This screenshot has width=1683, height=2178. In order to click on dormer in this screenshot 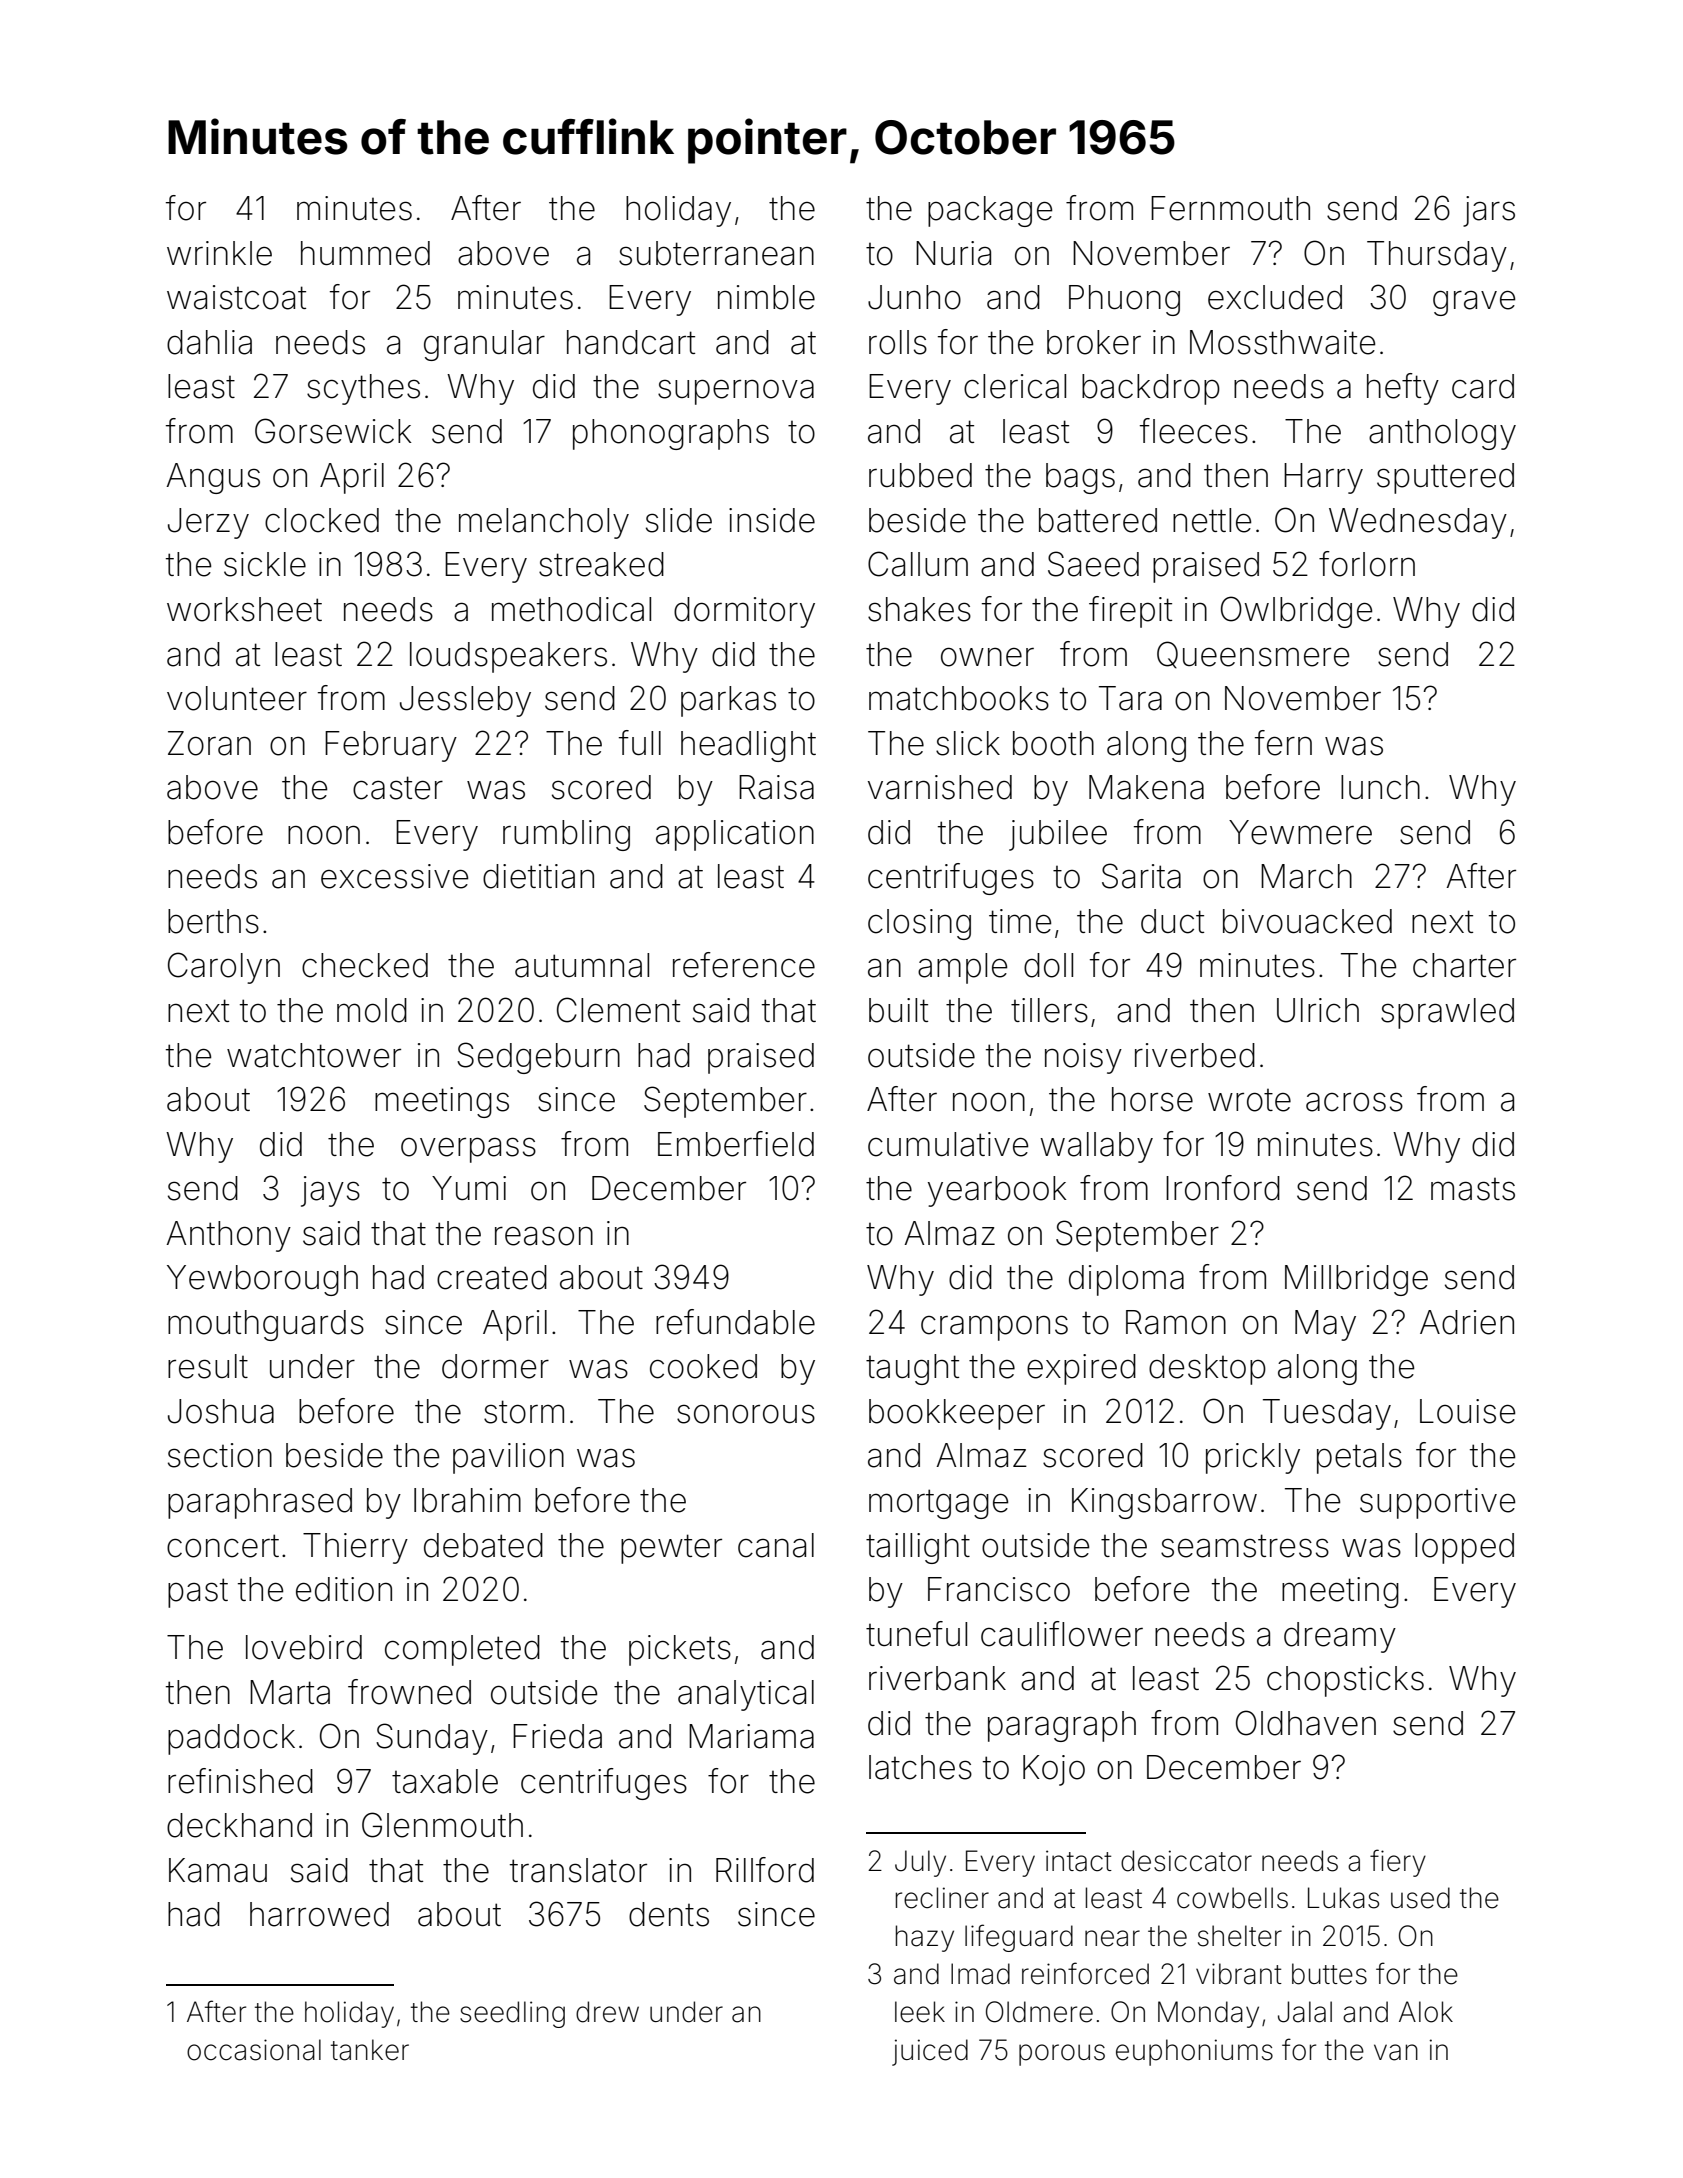, I will do `click(495, 1366)`.
